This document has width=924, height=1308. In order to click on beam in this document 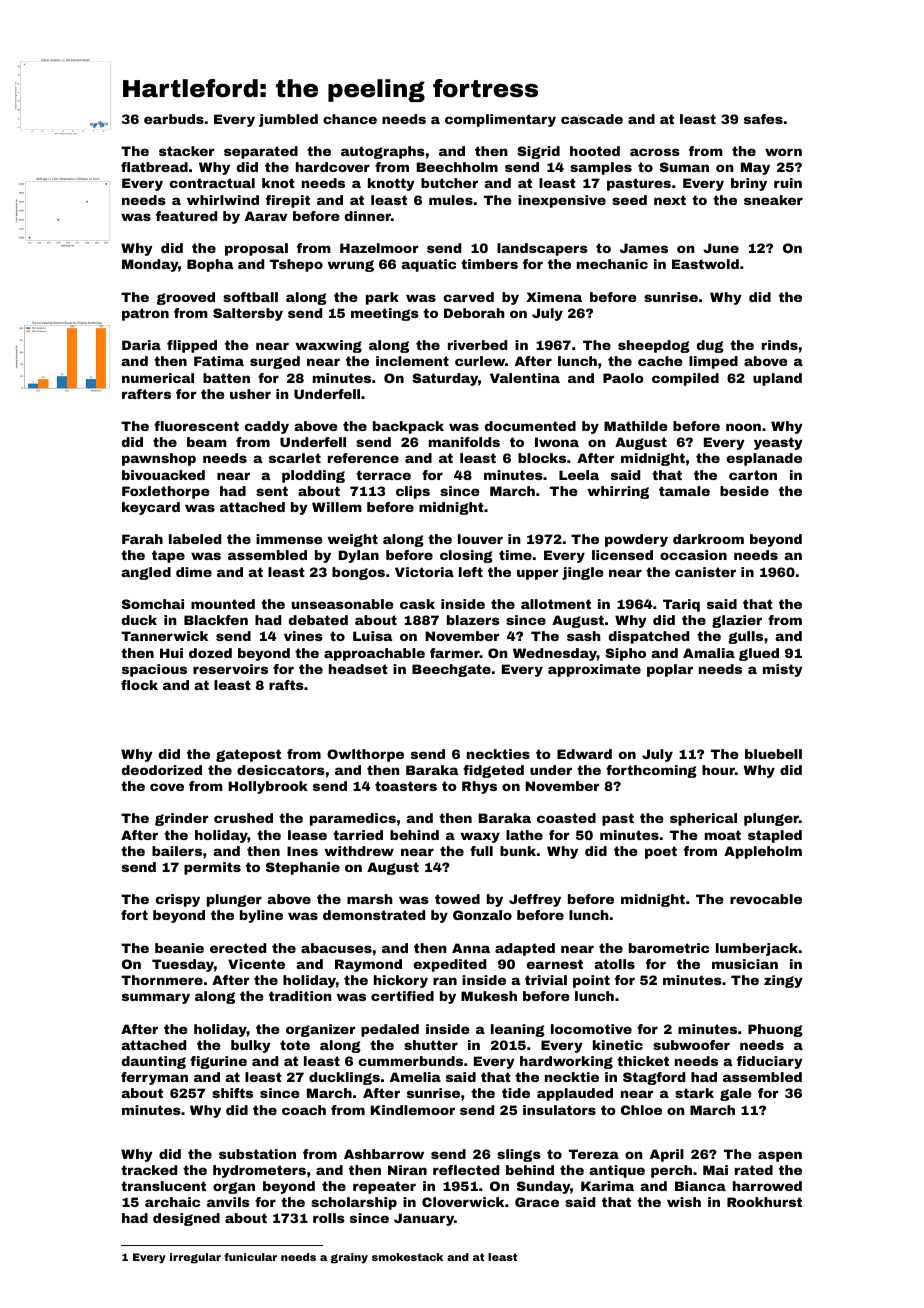, I will do `click(207, 442)`.
